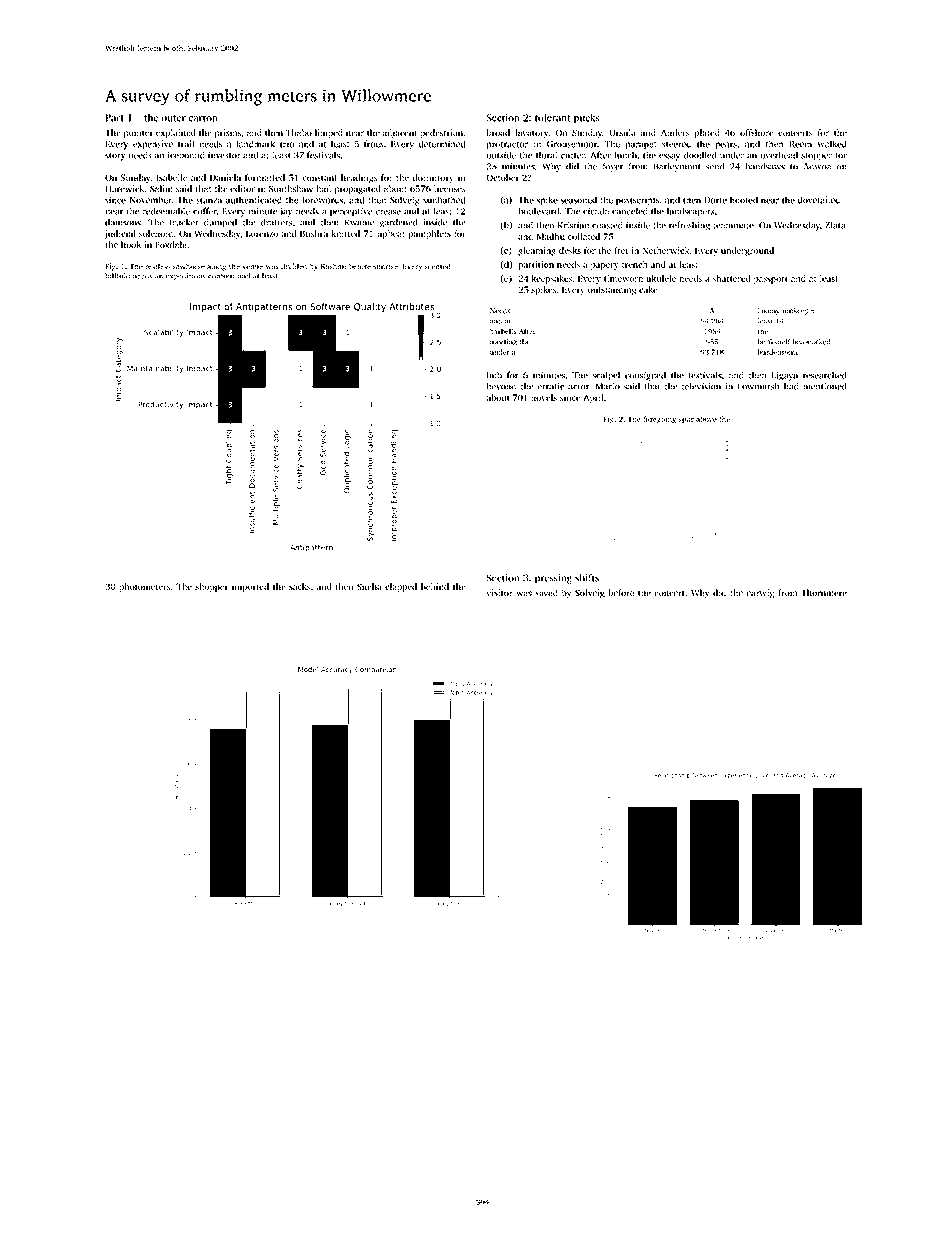  Describe the element at coordinates (784, 376) in the image. I see `Ligaya` at that location.
